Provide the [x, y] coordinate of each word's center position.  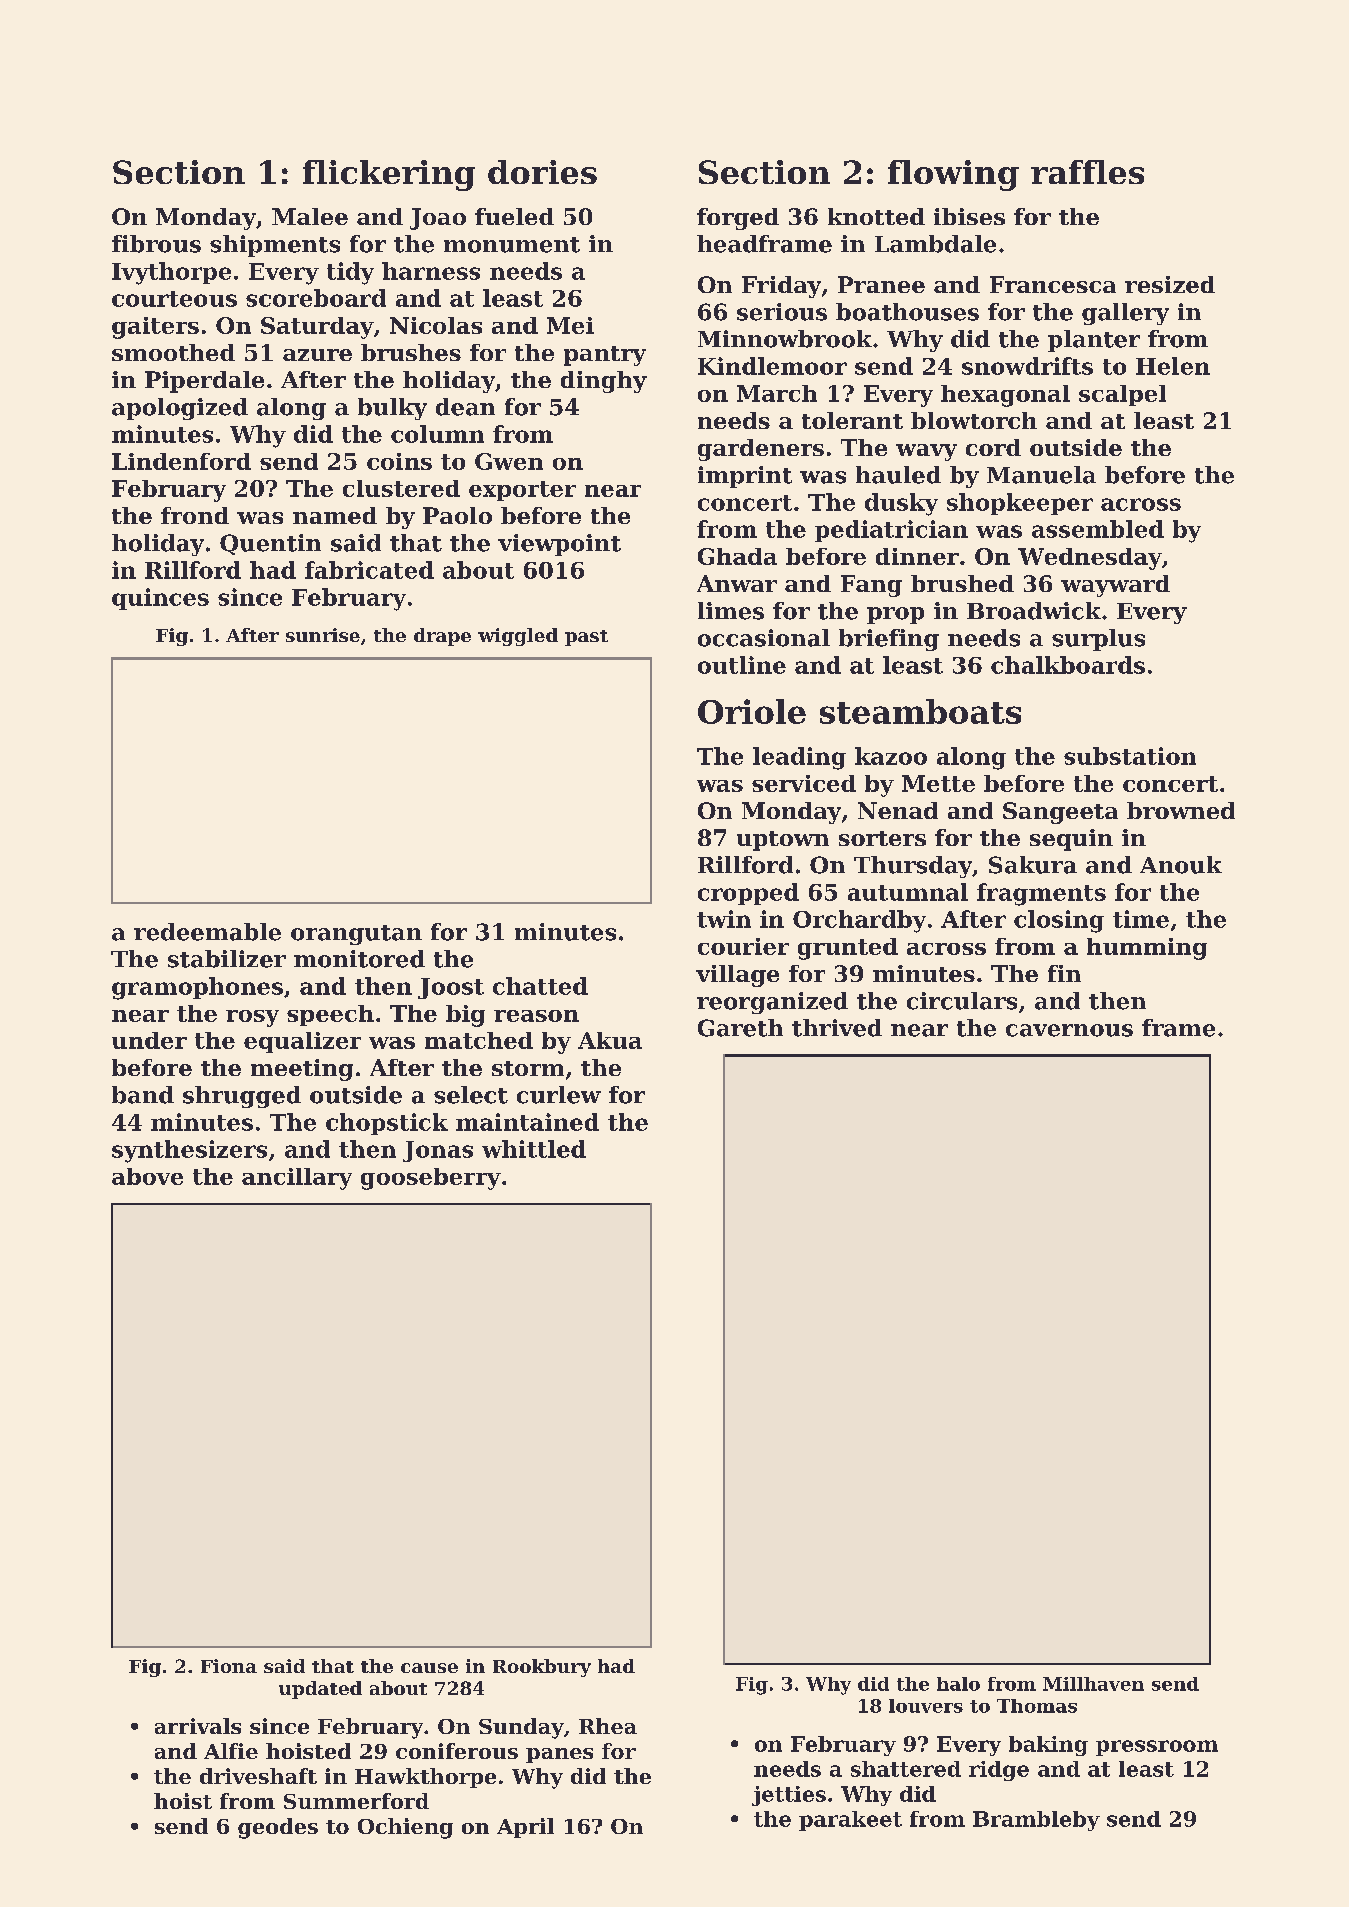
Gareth [740, 1028]
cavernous [1069, 1030]
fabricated [369, 570]
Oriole [752, 711]
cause [429, 1668]
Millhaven [1093, 1684]
